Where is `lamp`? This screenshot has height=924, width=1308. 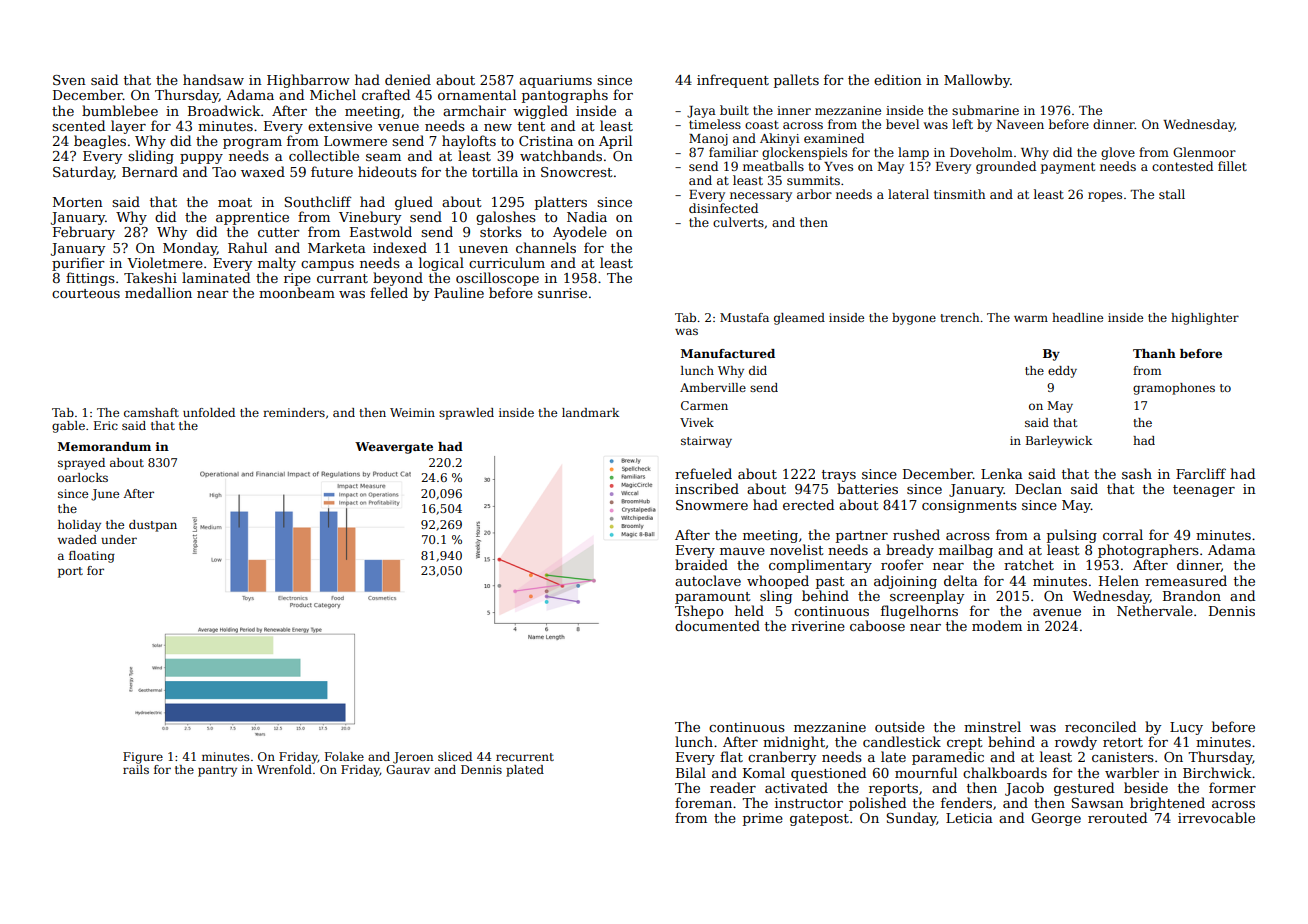
lamp is located at coordinates (913, 153).
